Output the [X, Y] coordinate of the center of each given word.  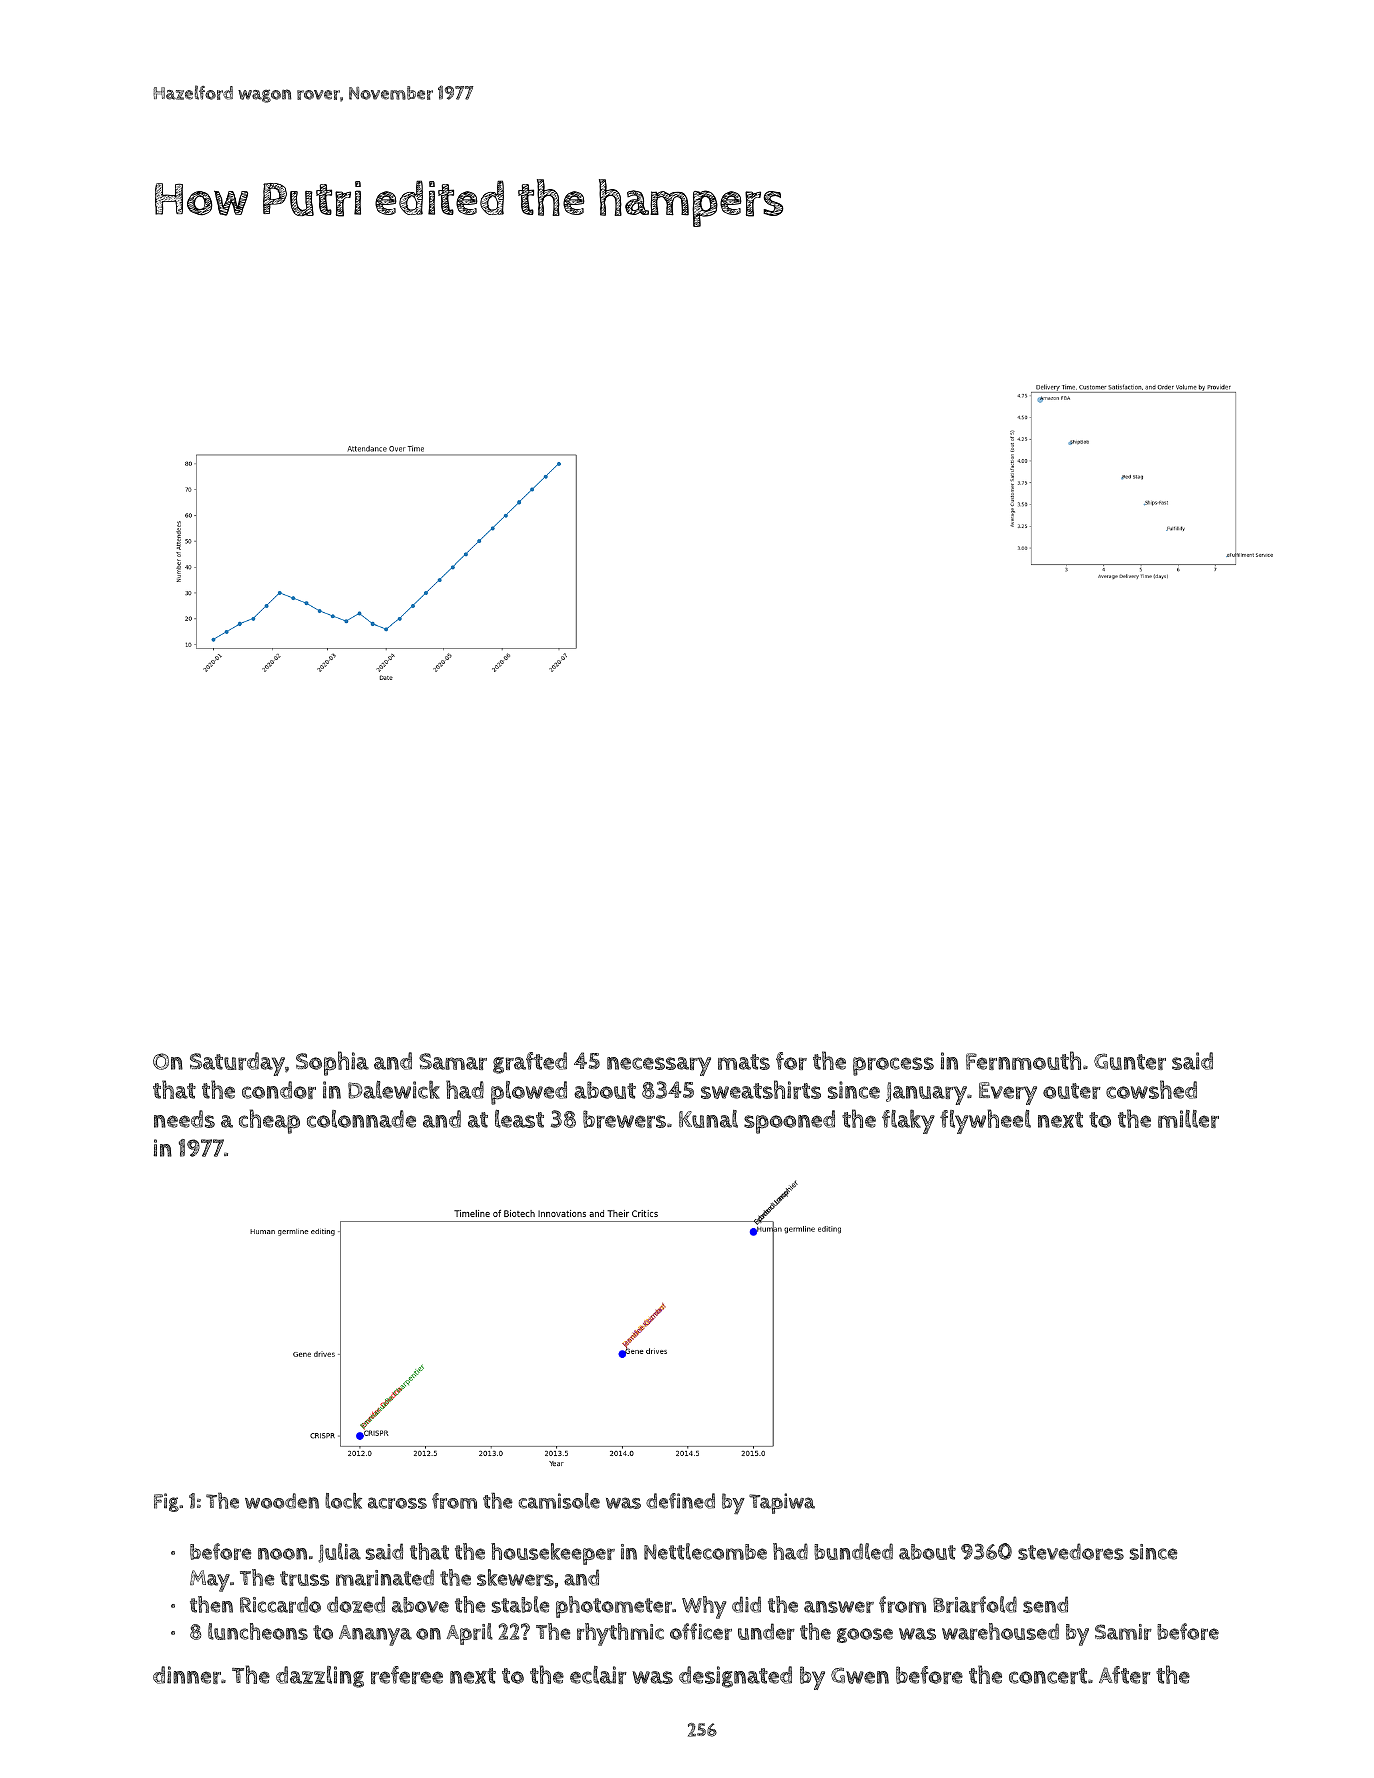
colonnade [361, 1119]
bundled [853, 1551]
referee [407, 1675]
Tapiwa [782, 1503]
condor [279, 1090]
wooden [282, 1501]
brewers [624, 1119]
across [397, 1503]
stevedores [1071, 1551]
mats [744, 1062]
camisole [559, 1501]
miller [1188, 1119]
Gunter [1130, 1061]
